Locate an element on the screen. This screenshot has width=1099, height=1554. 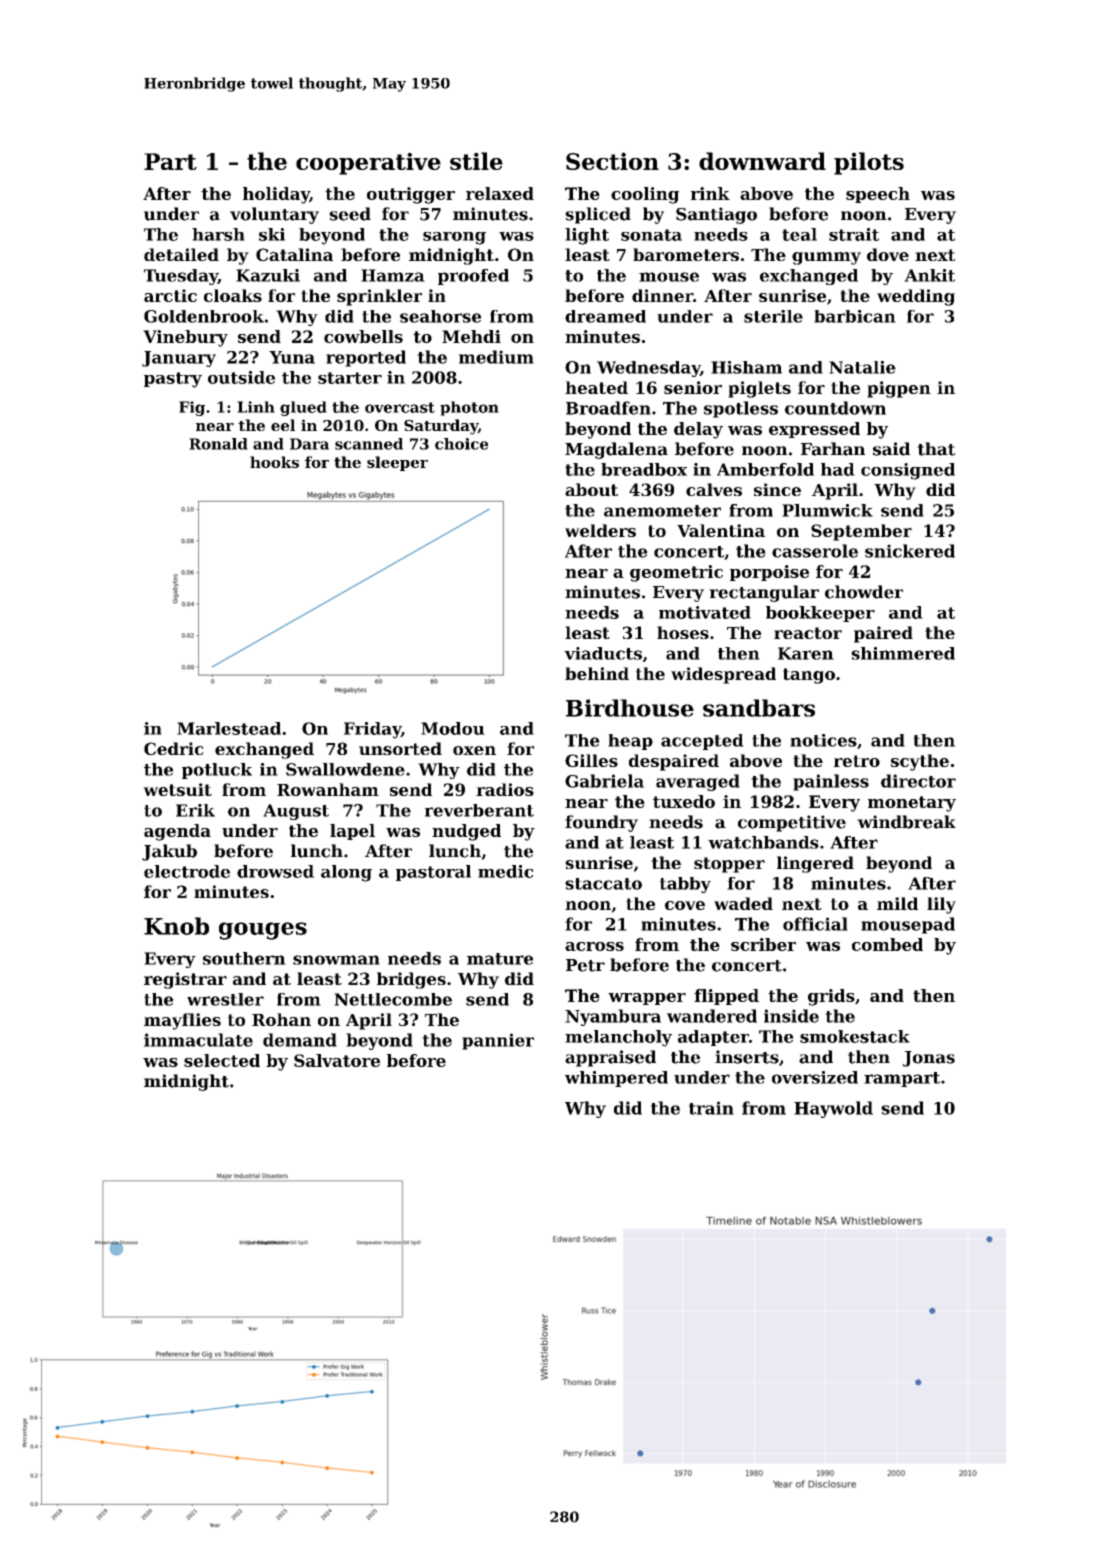
averaged is located at coordinates (698, 782).
